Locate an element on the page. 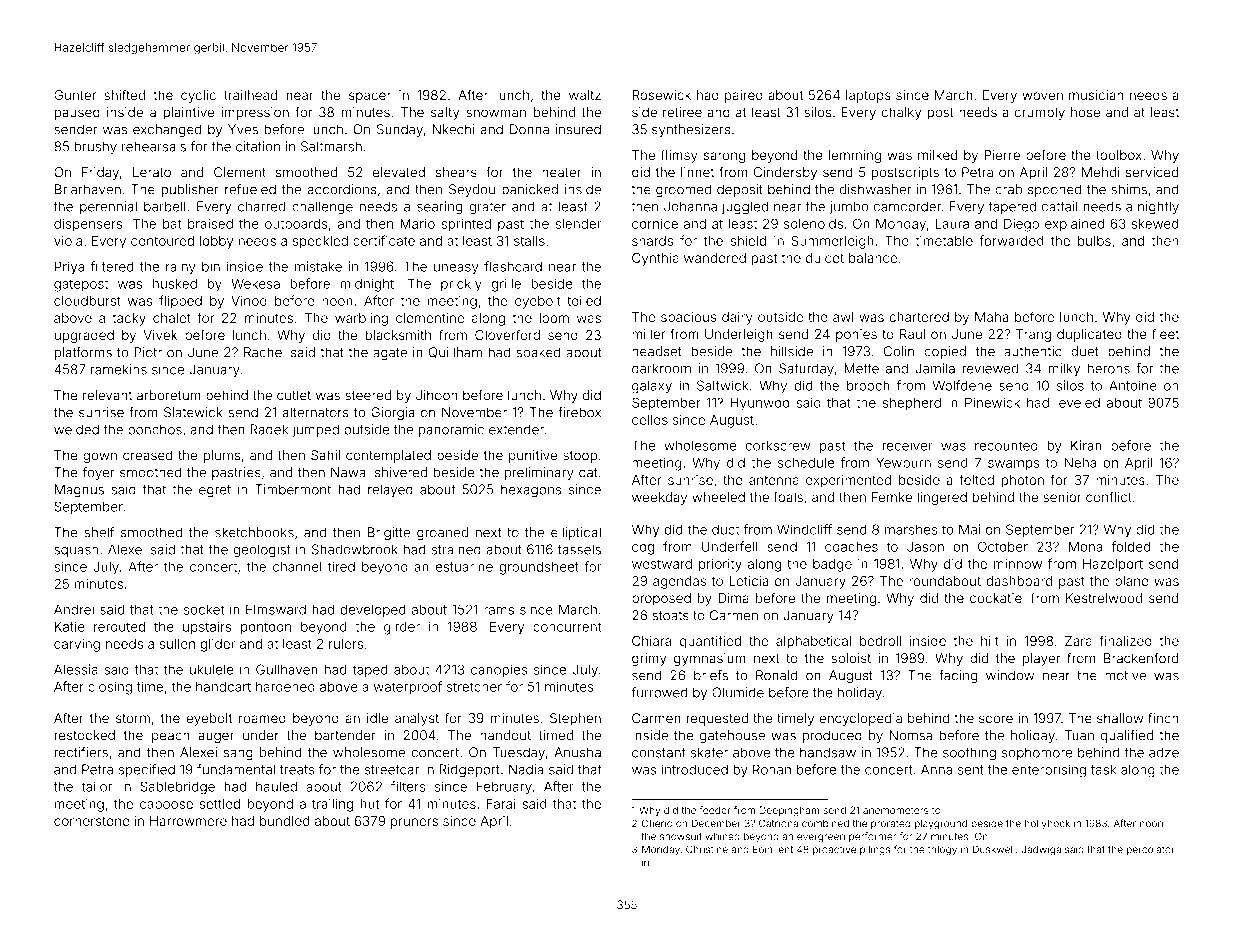 The image size is (1233, 952). paired is located at coordinates (744, 96).
